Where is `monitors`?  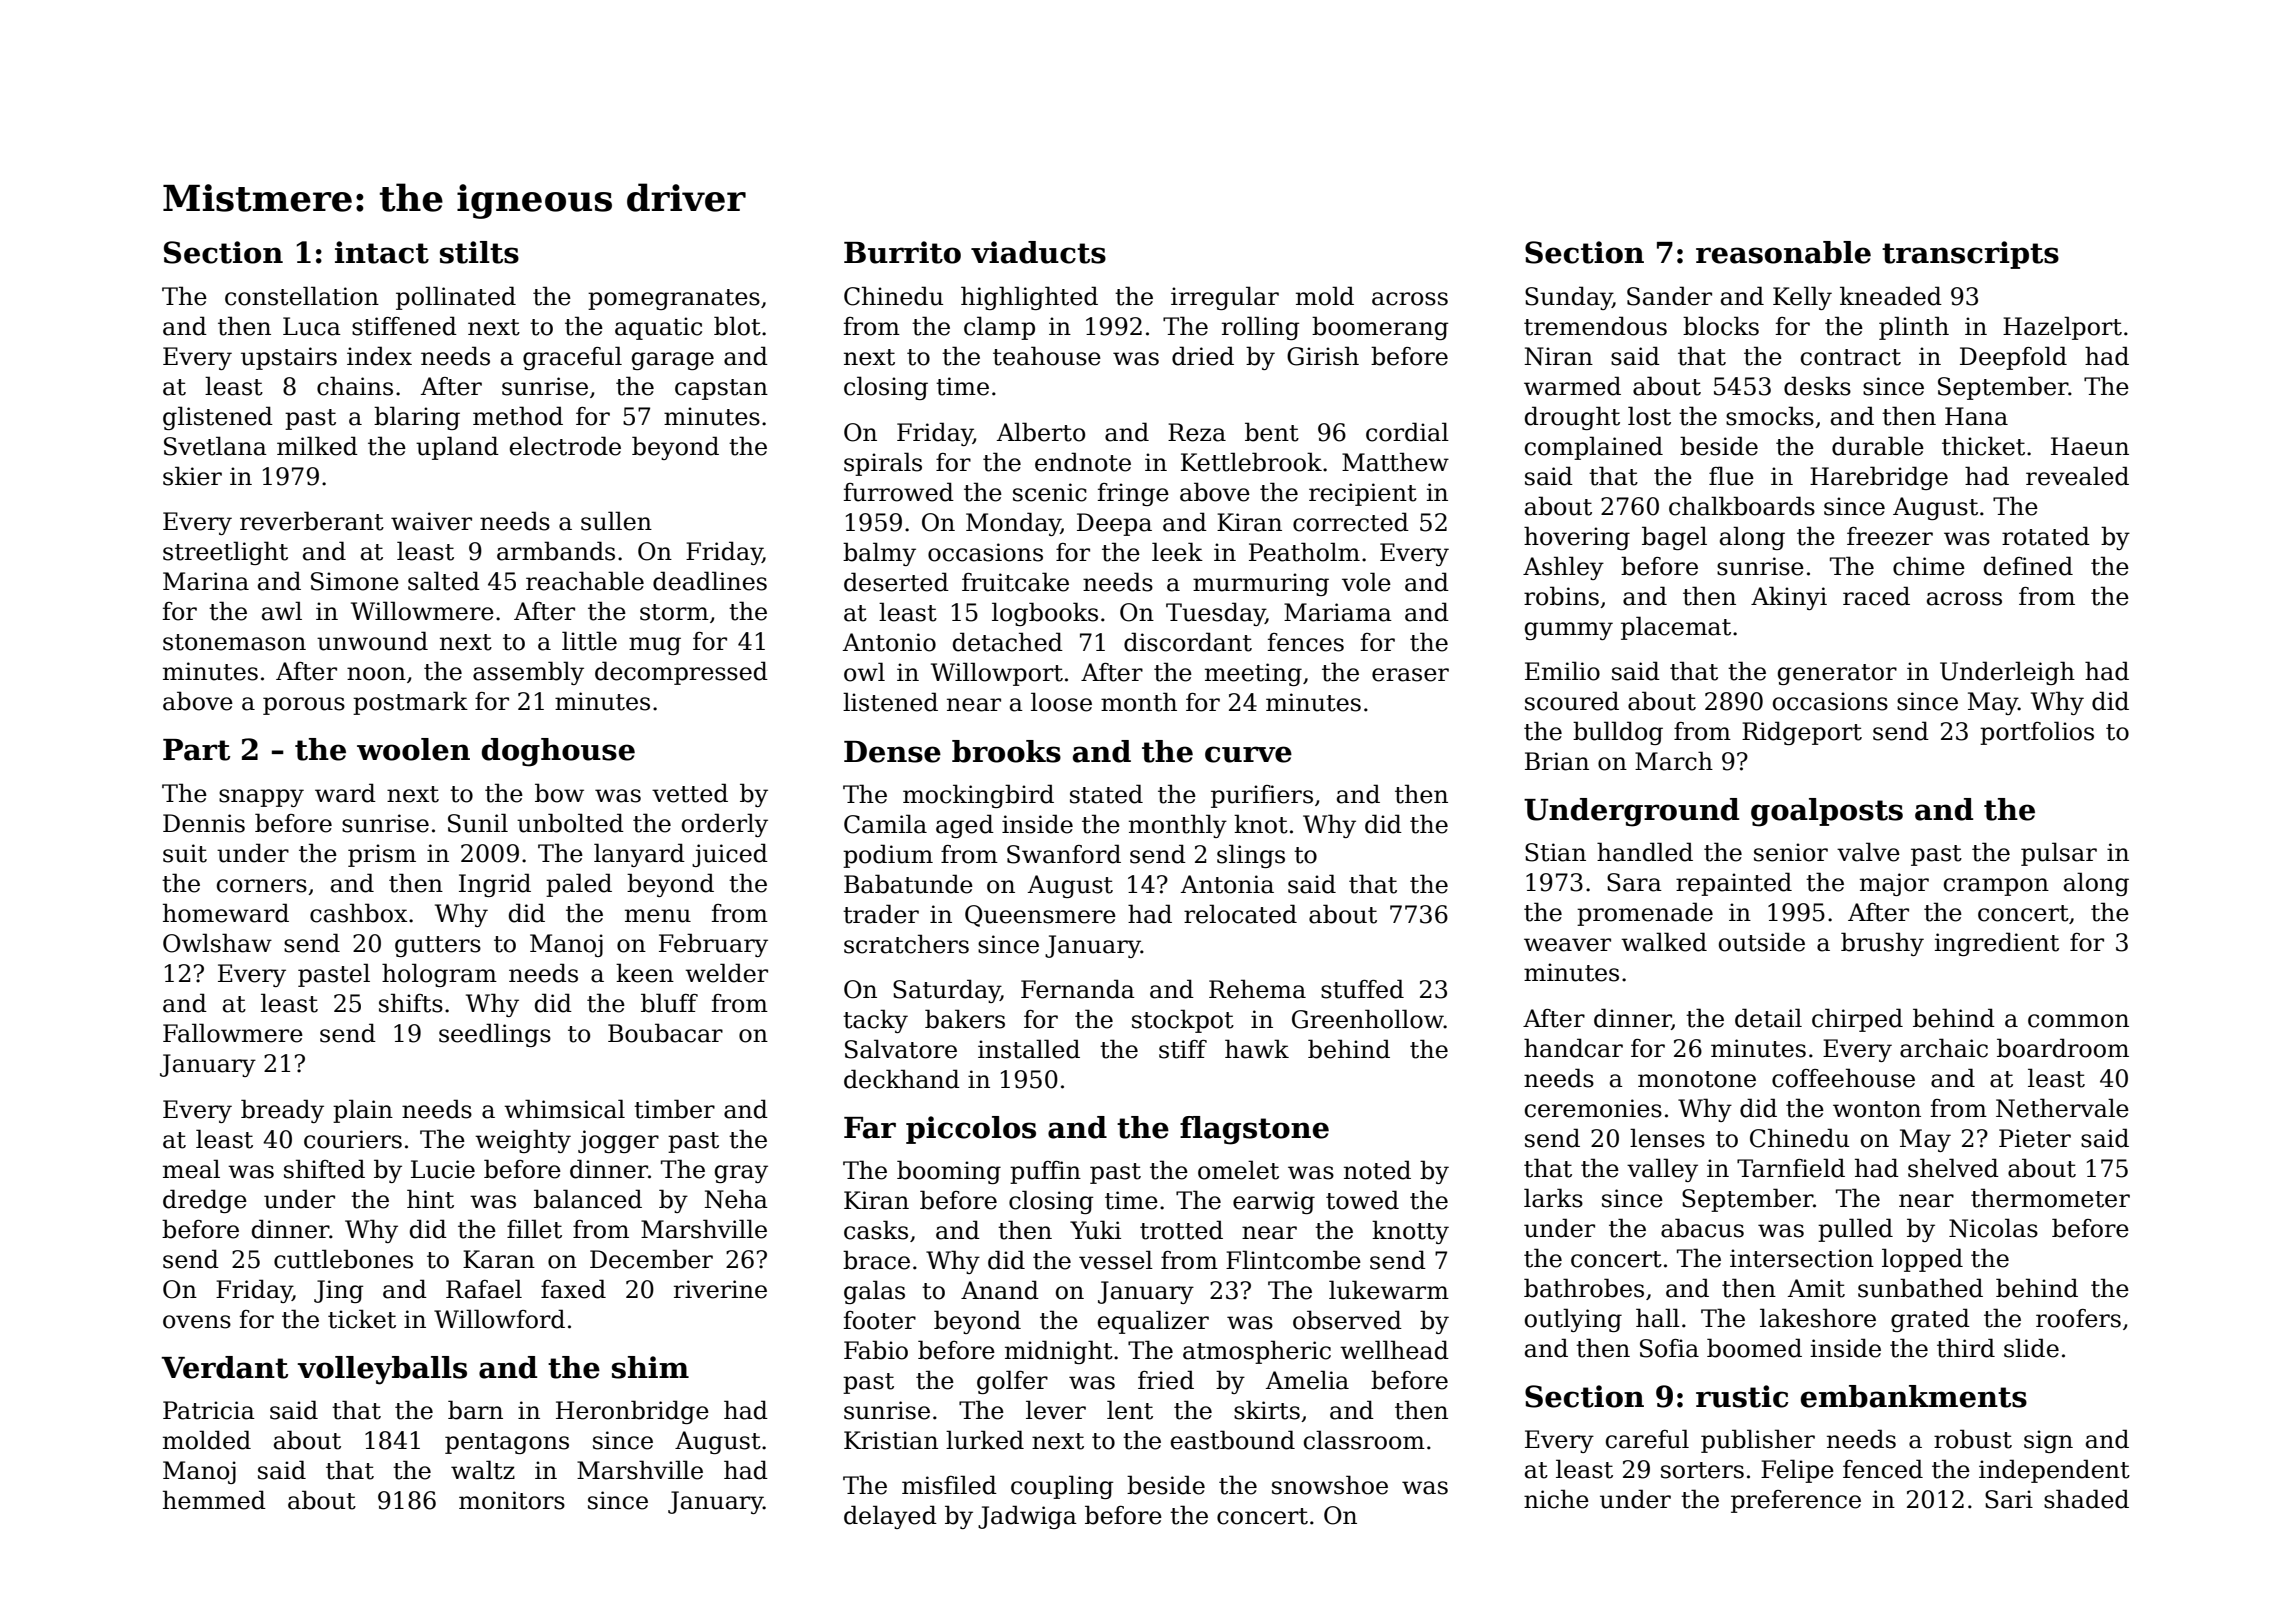
monitors is located at coordinates (512, 1500).
